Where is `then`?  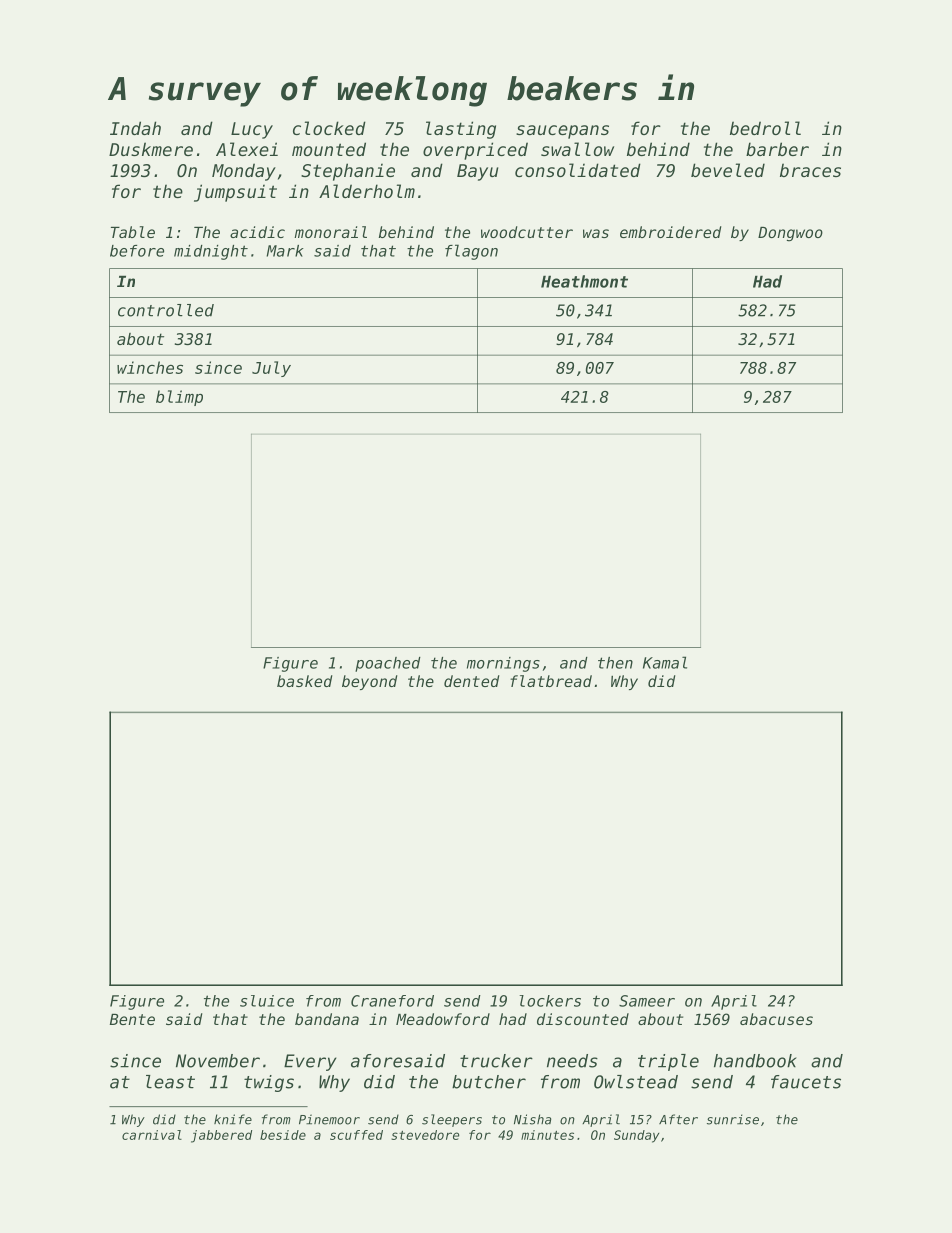 then is located at coordinates (615, 663).
